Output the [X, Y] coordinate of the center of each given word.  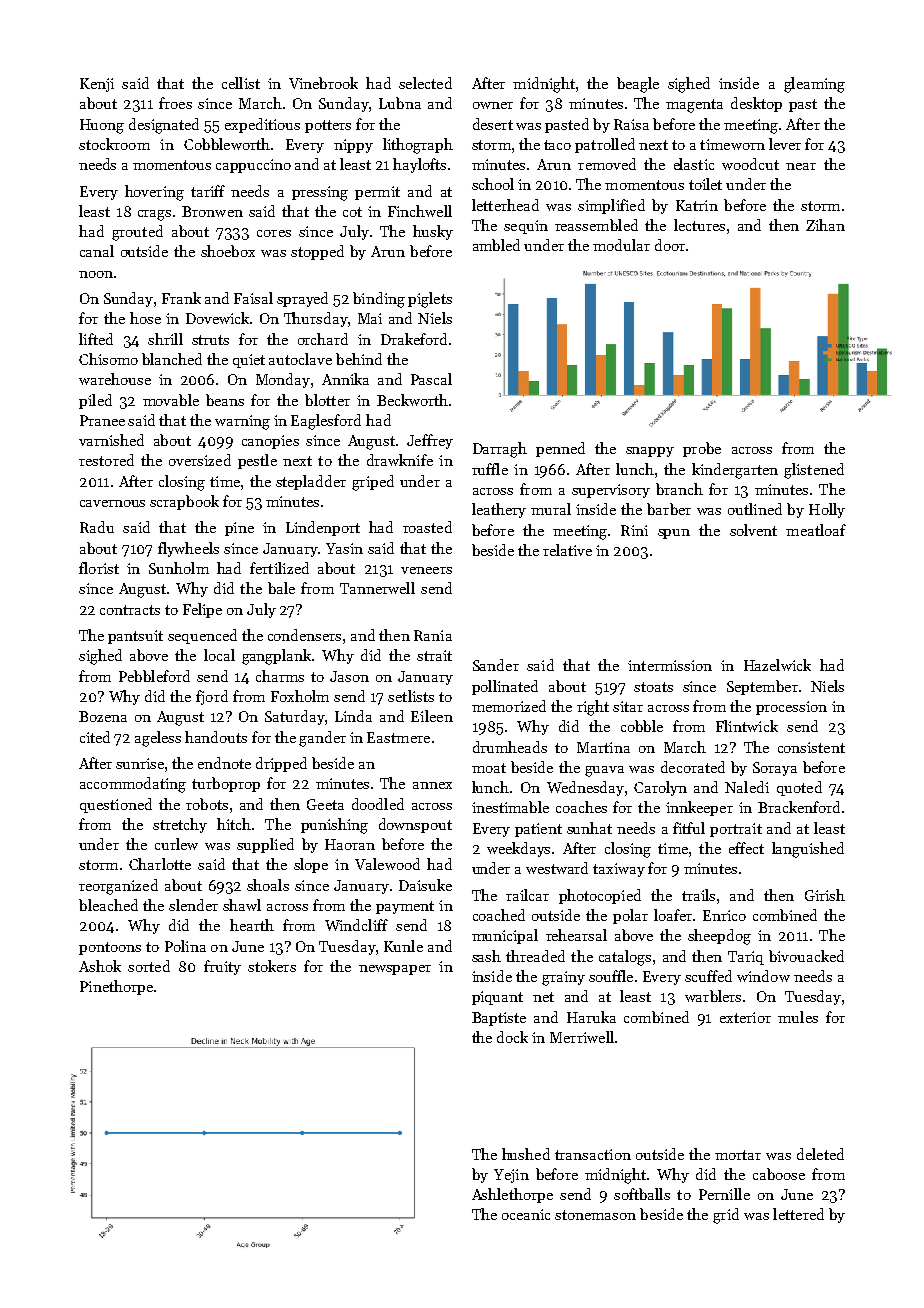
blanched [172, 359]
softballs [642, 1194]
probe [702, 449]
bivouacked [806, 956]
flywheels [188, 549]
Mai [370, 318]
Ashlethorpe [512, 1195]
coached [499, 915]
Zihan [825, 225]
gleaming [814, 85]
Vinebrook [323, 83]
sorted [149, 966]
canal [97, 251]
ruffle [490, 469]
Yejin [511, 1176]
